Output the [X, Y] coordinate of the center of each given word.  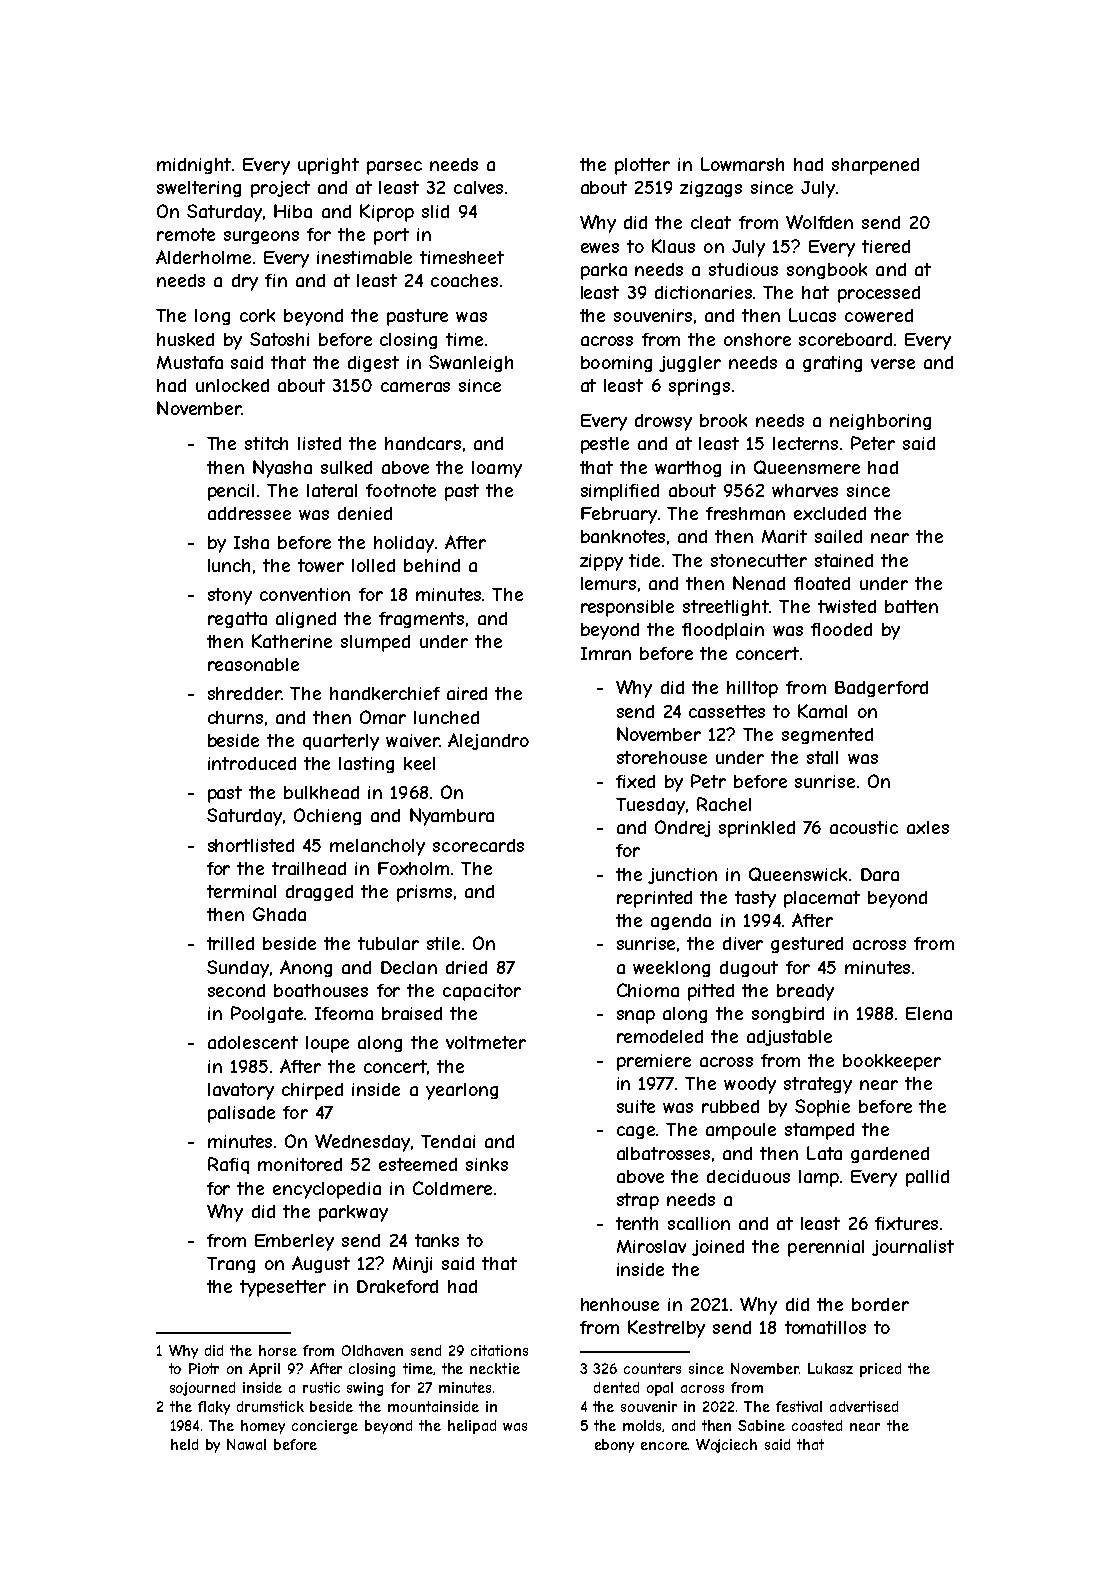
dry [245, 282]
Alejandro [488, 741]
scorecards [478, 845]
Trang [231, 1265]
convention [305, 594]
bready [805, 992]
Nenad [759, 583]
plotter [642, 166]
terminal [241, 891]
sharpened [875, 166]
